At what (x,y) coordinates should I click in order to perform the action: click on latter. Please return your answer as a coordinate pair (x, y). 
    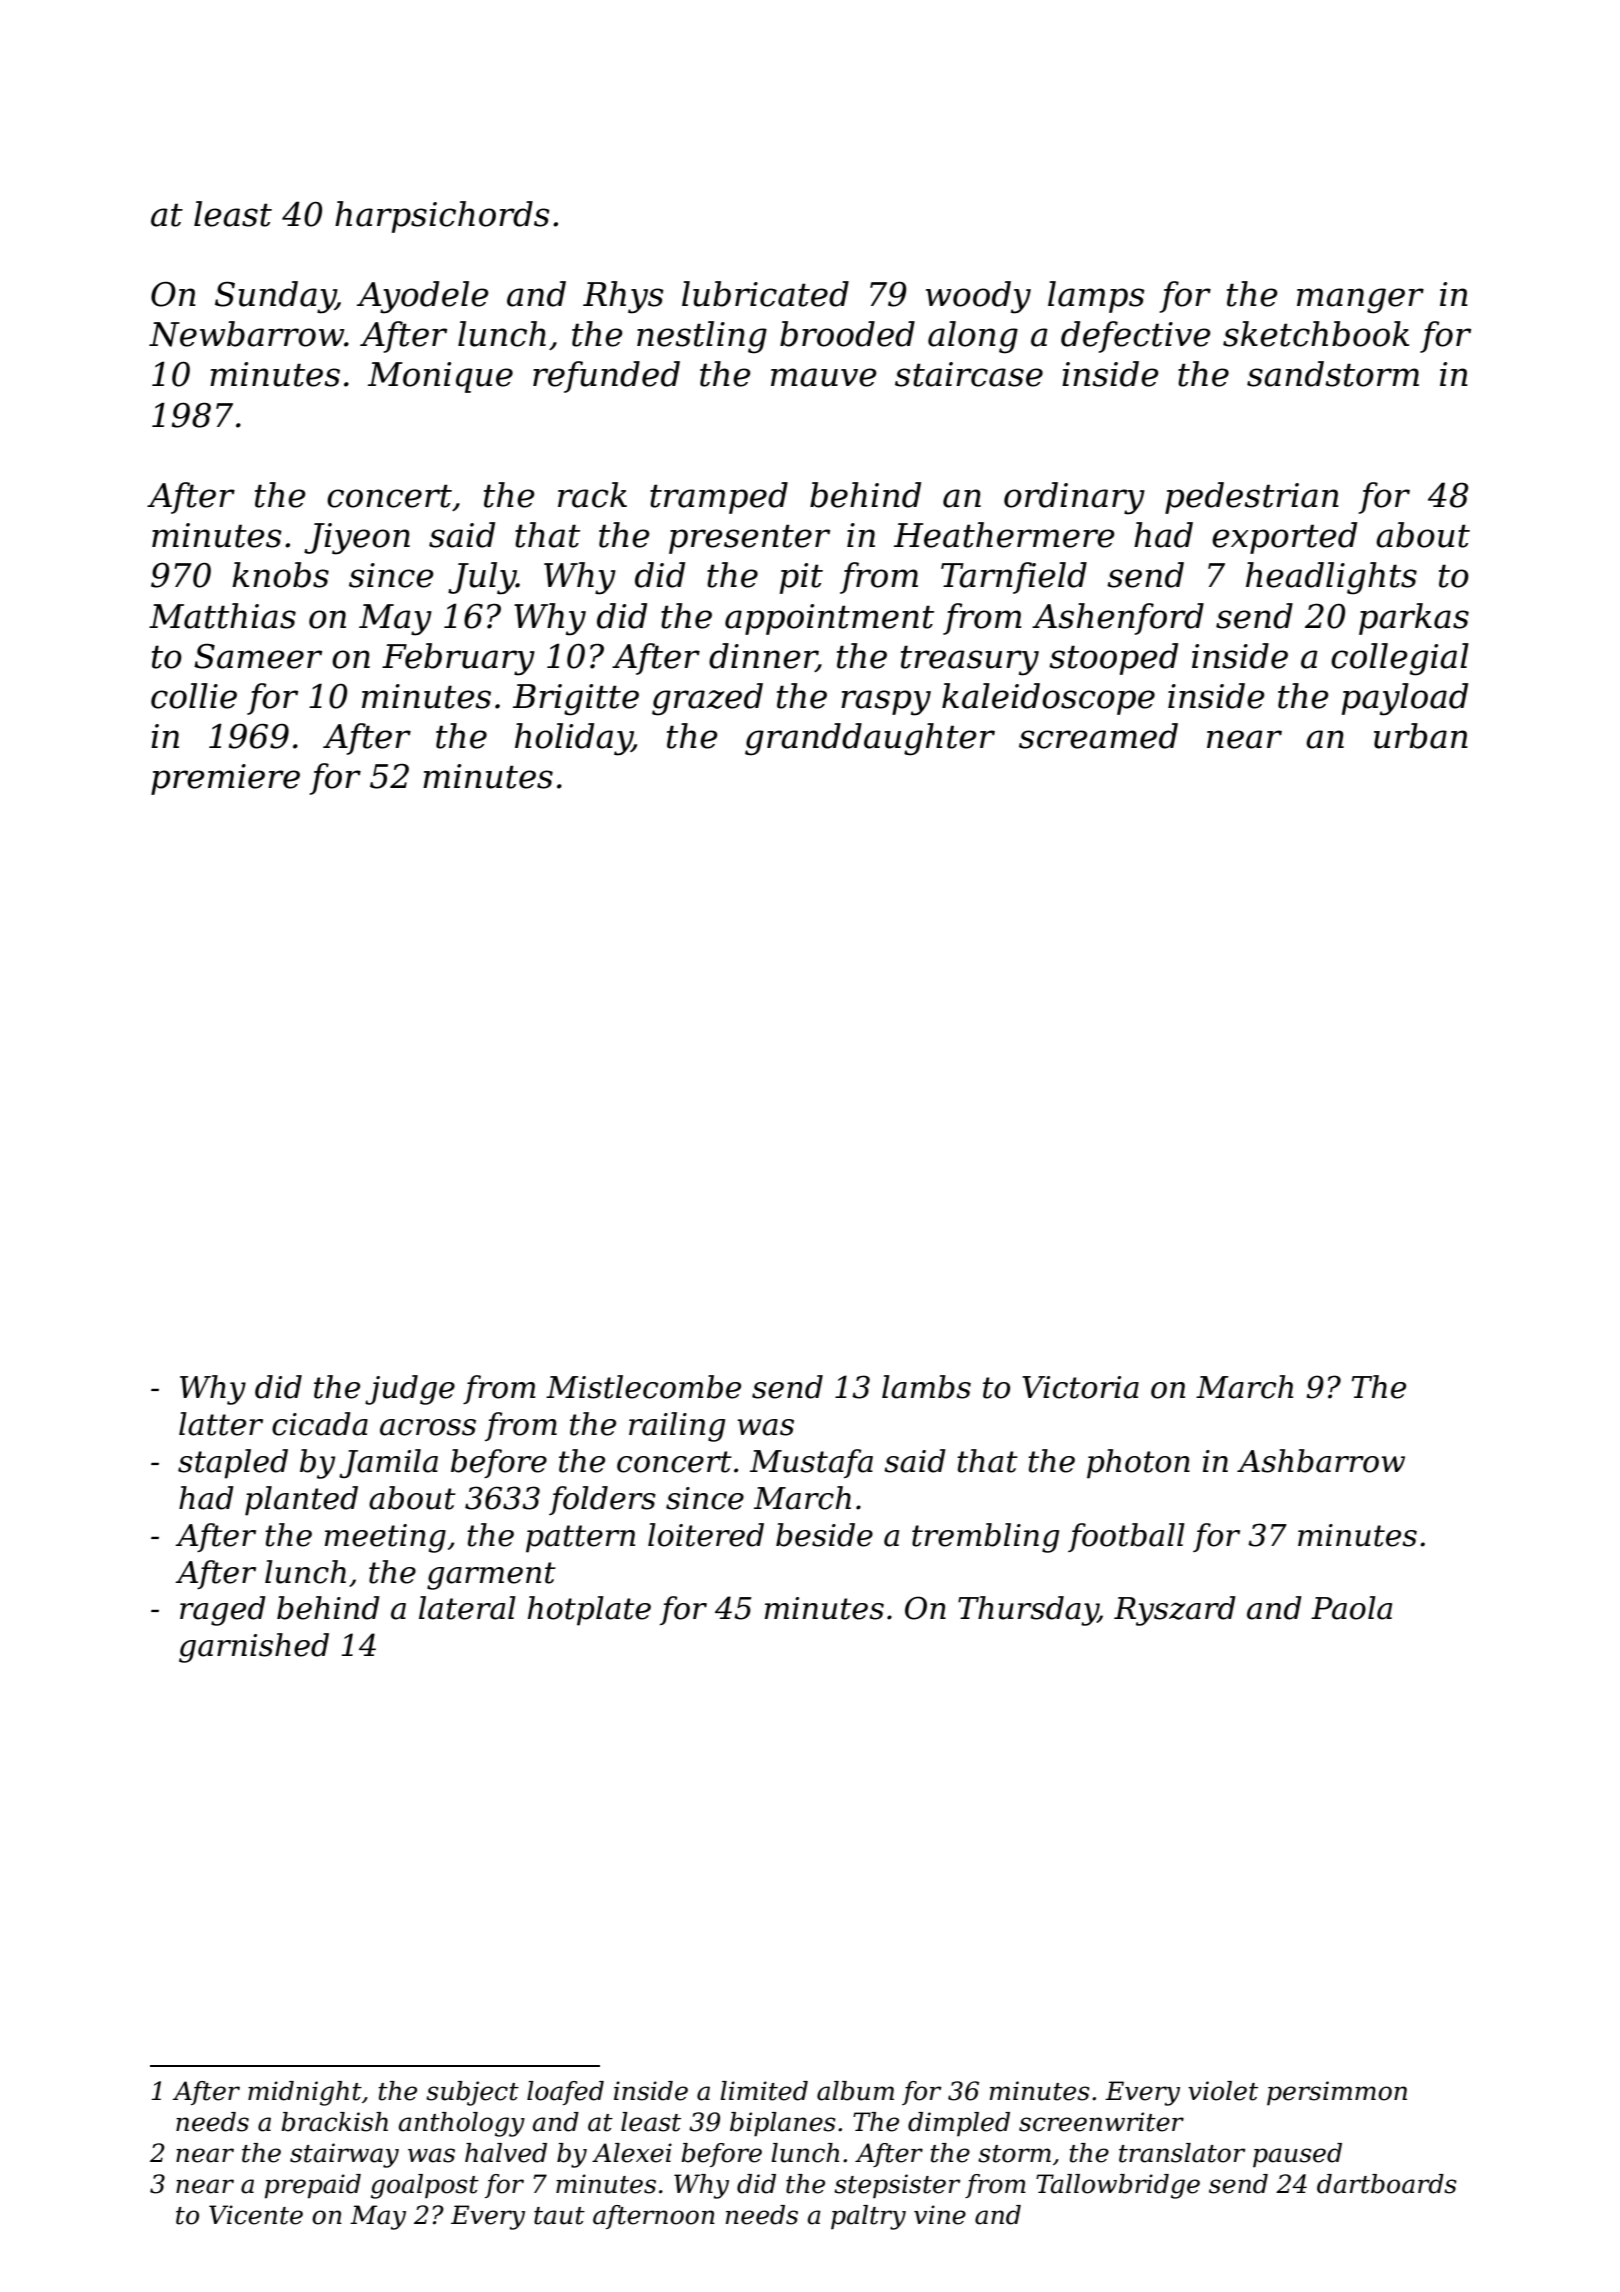
    Looking at the image, I should click on (221, 1424).
